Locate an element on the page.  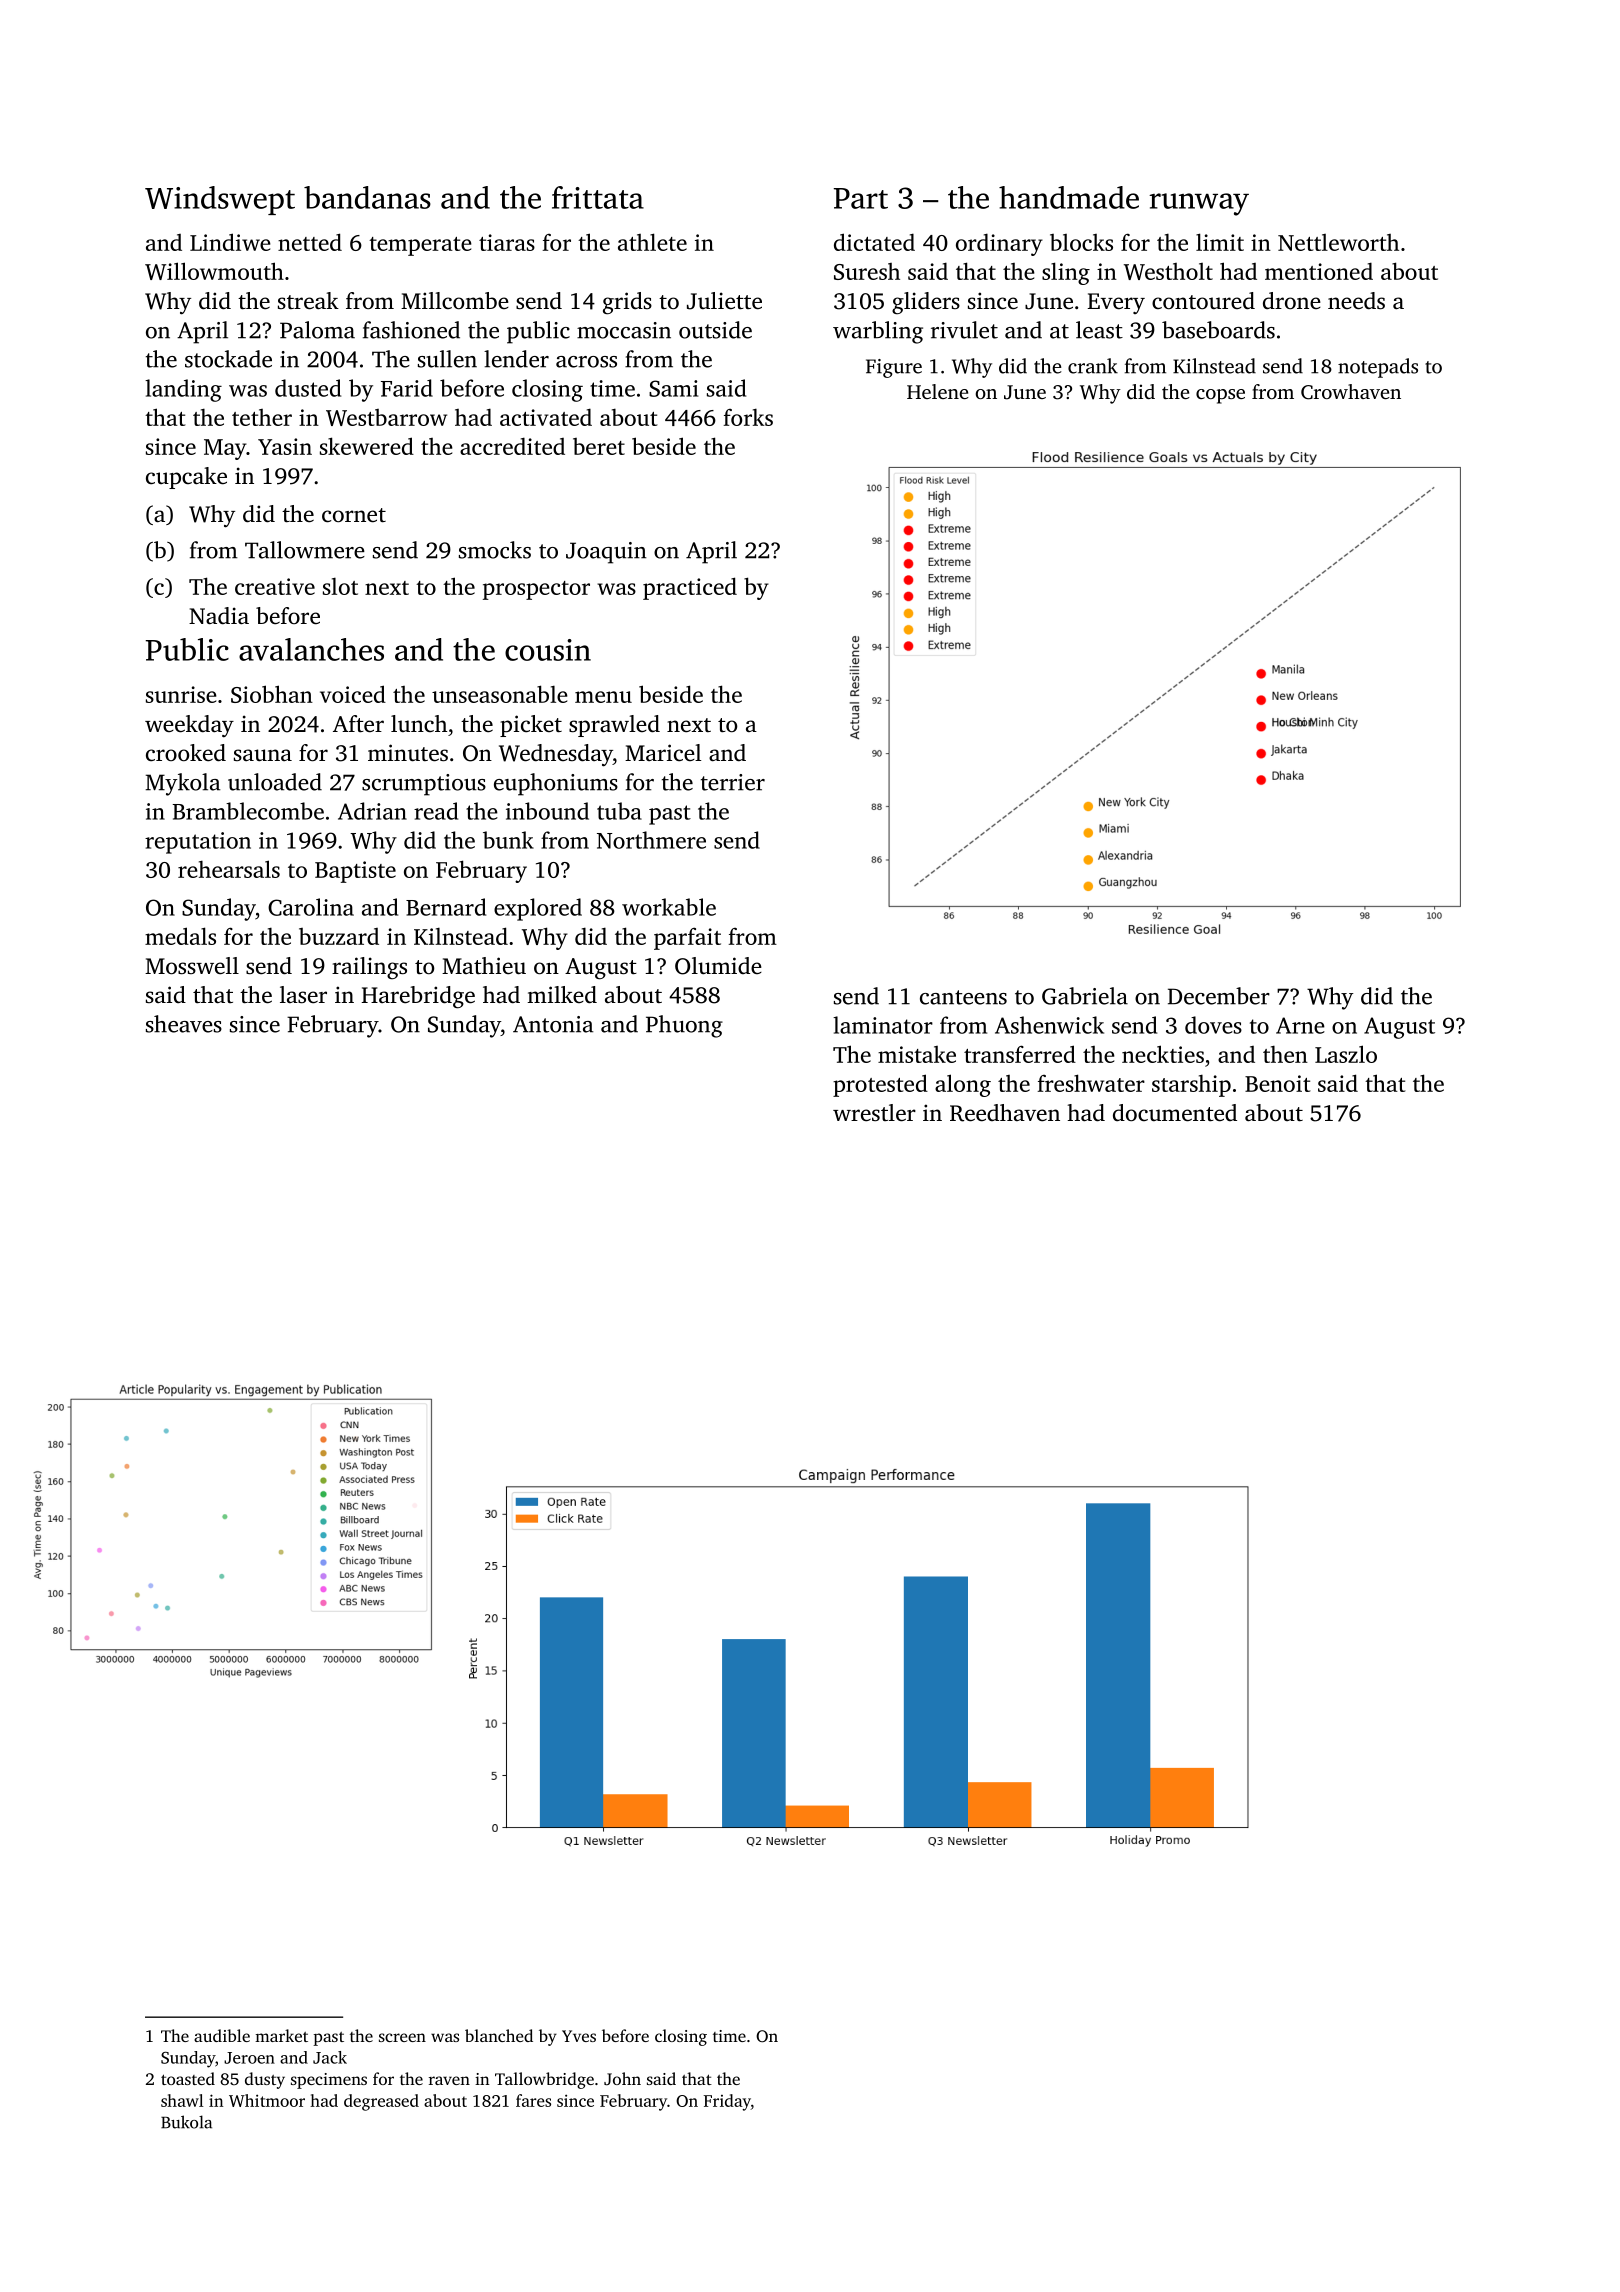
starship is located at coordinates (1191, 1086).
